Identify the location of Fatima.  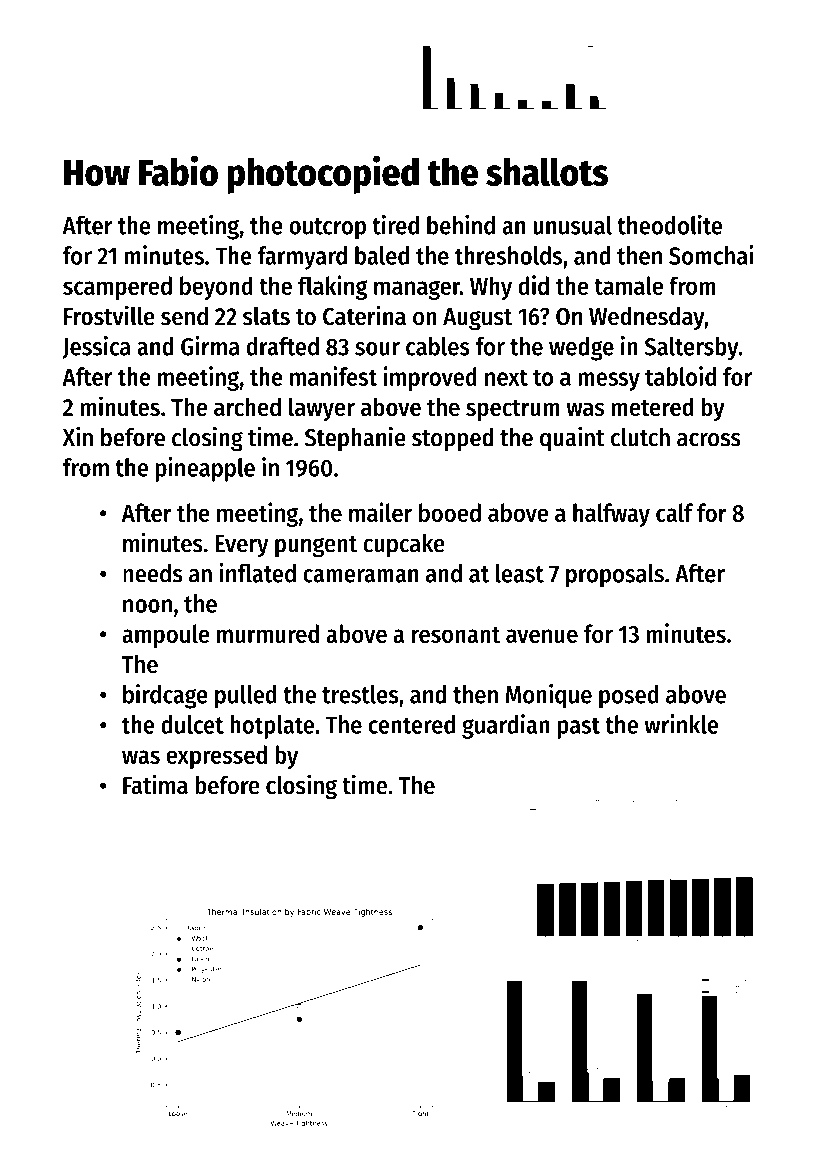
(155, 784).
